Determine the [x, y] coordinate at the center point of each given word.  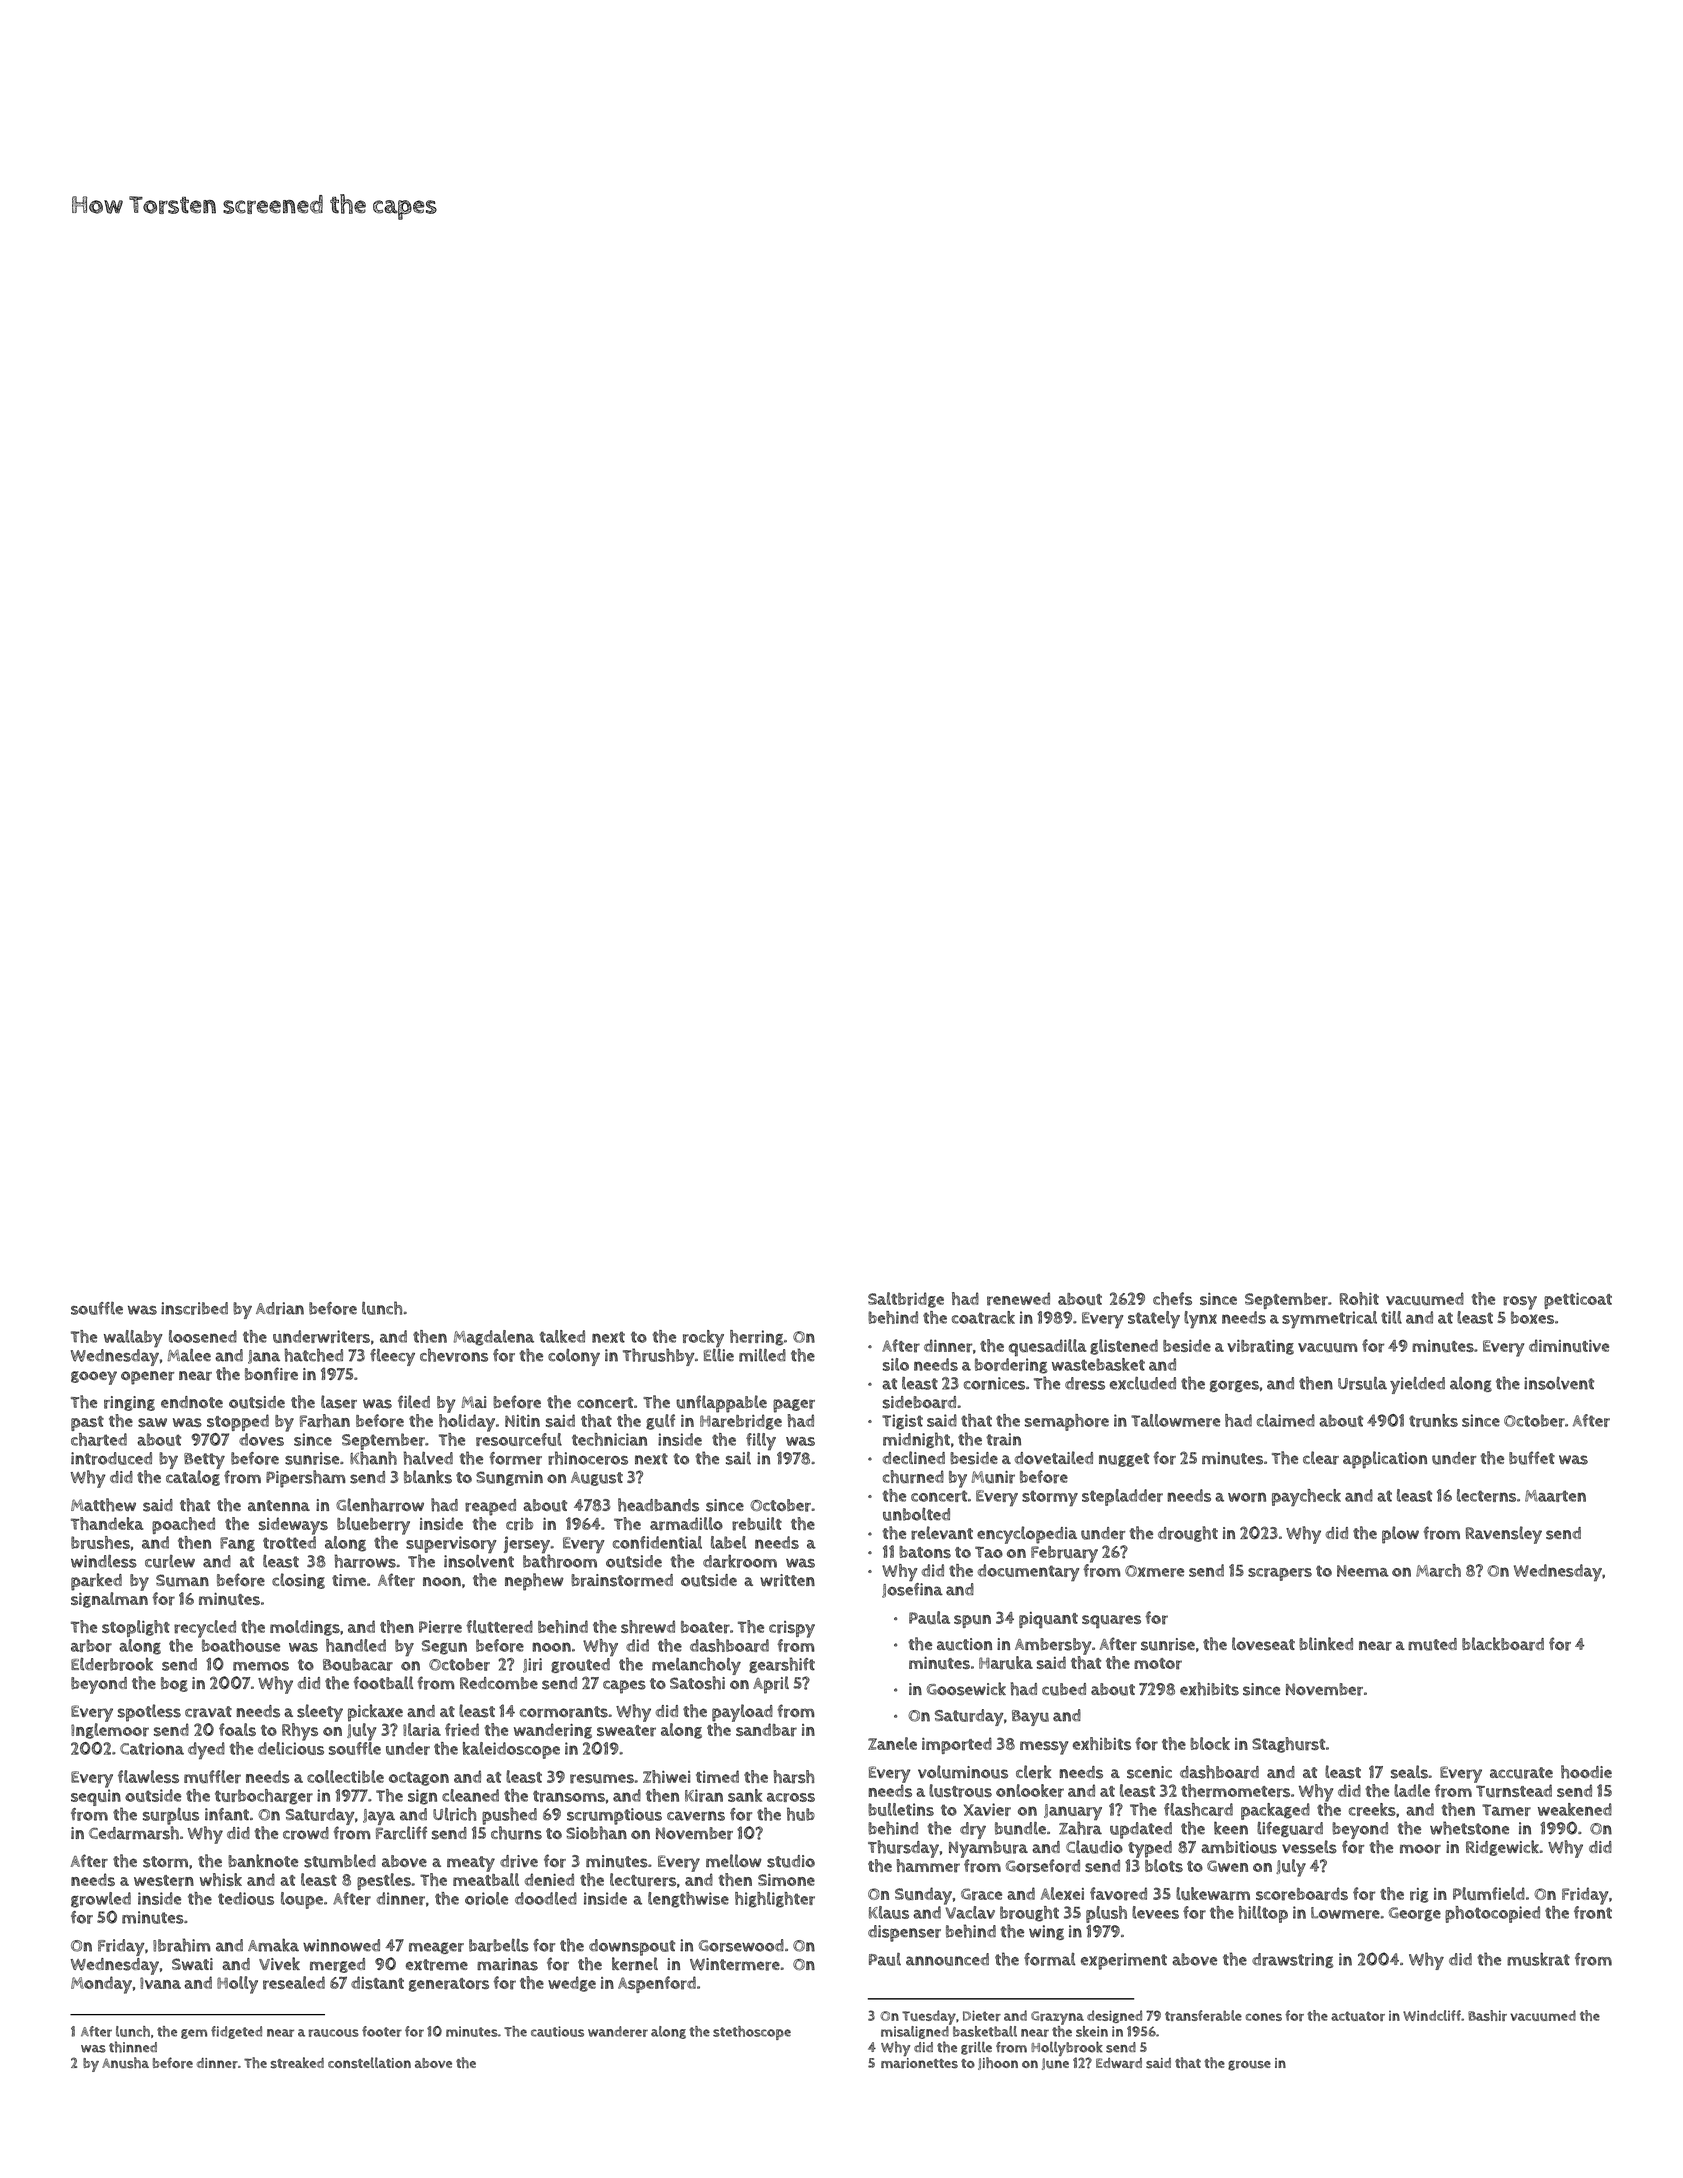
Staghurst [1288, 1745]
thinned [133, 2047]
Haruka [1006, 1663]
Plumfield [1489, 1893]
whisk [221, 1879]
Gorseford [1043, 1866]
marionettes [919, 2063]
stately [1154, 1320]
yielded [1417, 1385]
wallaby [133, 1338]
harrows [365, 1561]
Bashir [1487, 2015]
